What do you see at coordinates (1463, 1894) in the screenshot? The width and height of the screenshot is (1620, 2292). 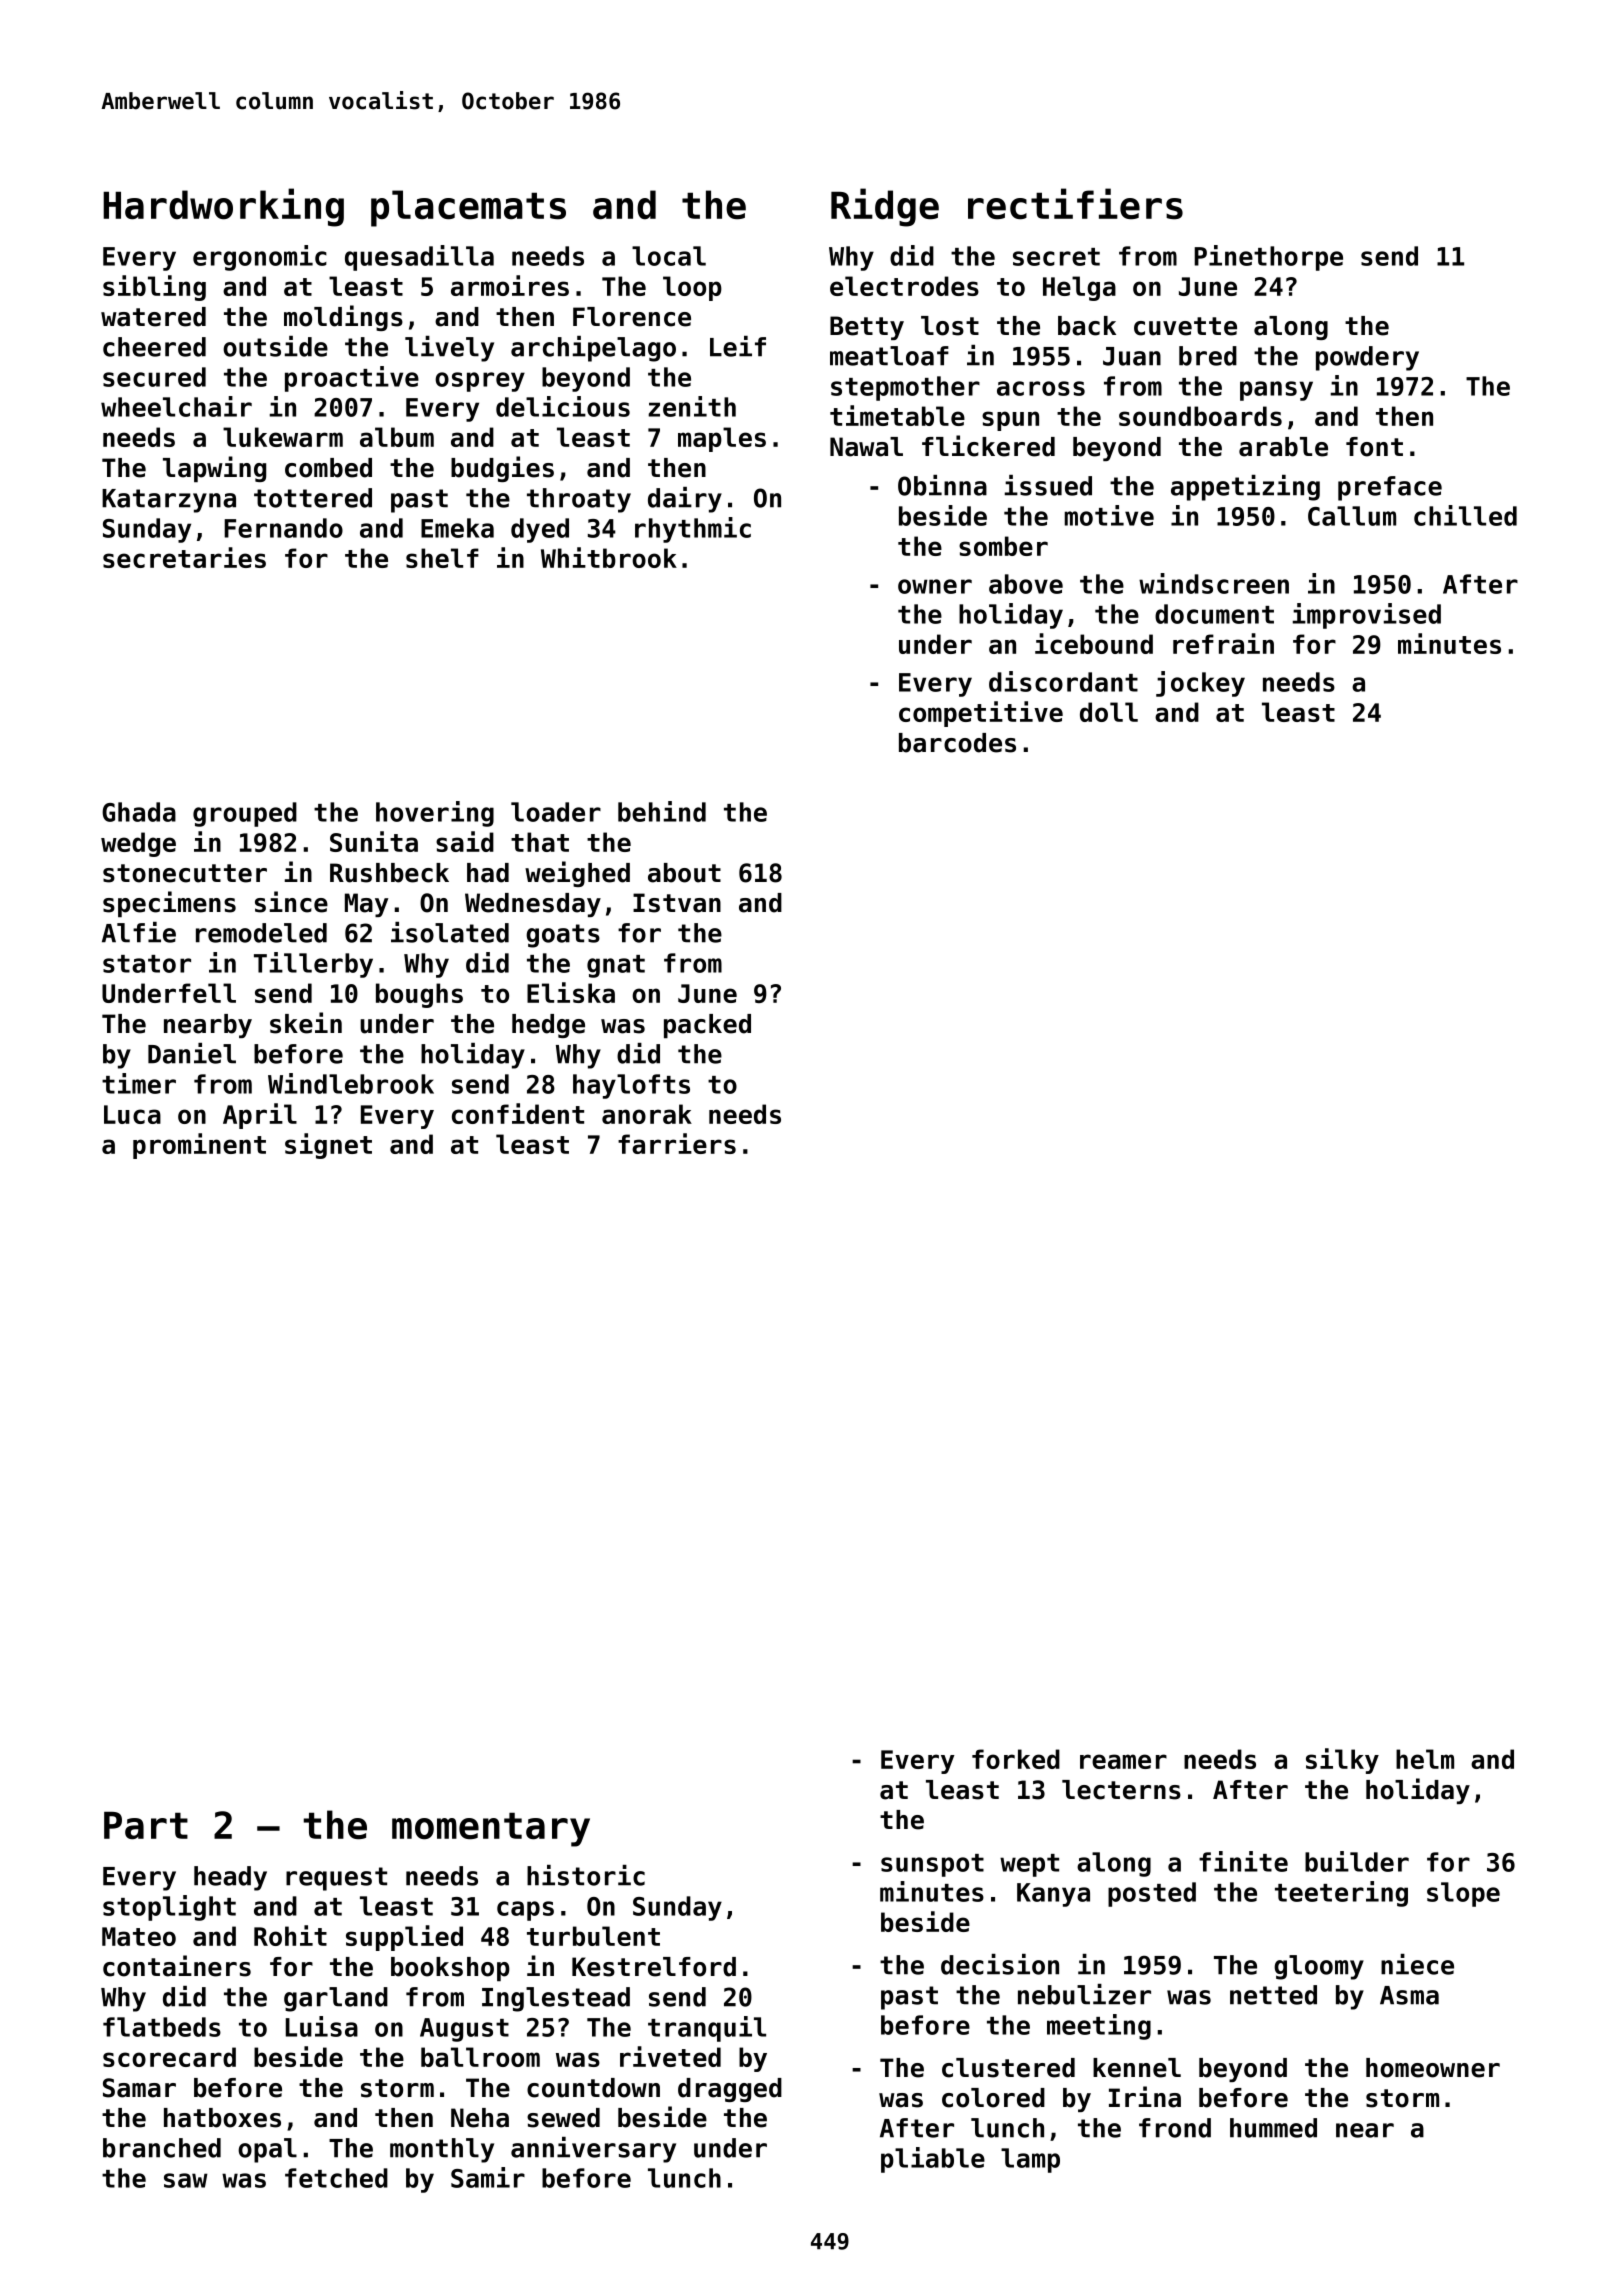 I see `slope` at bounding box center [1463, 1894].
